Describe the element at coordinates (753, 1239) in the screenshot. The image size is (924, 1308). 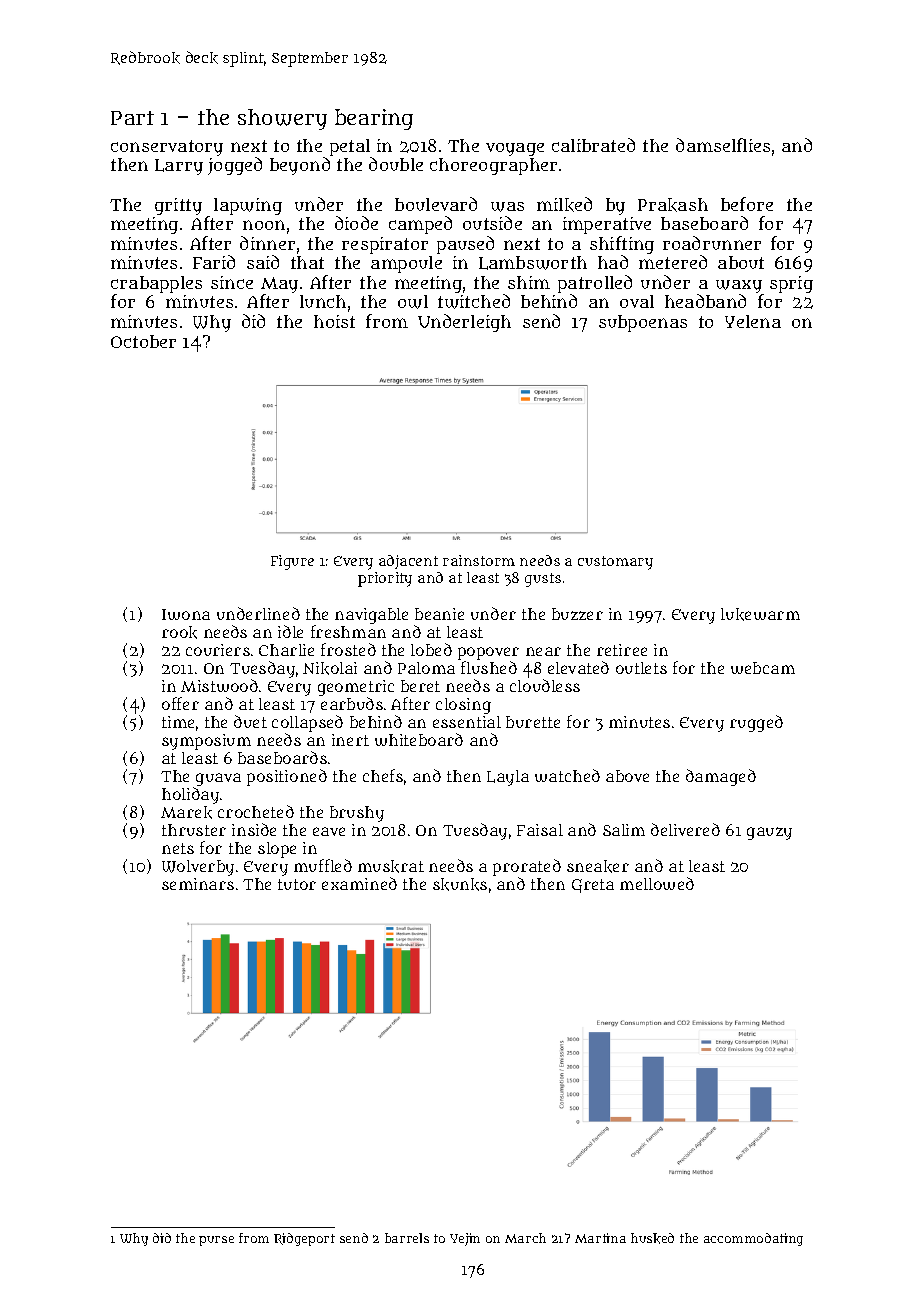
I see `accommodating` at that location.
